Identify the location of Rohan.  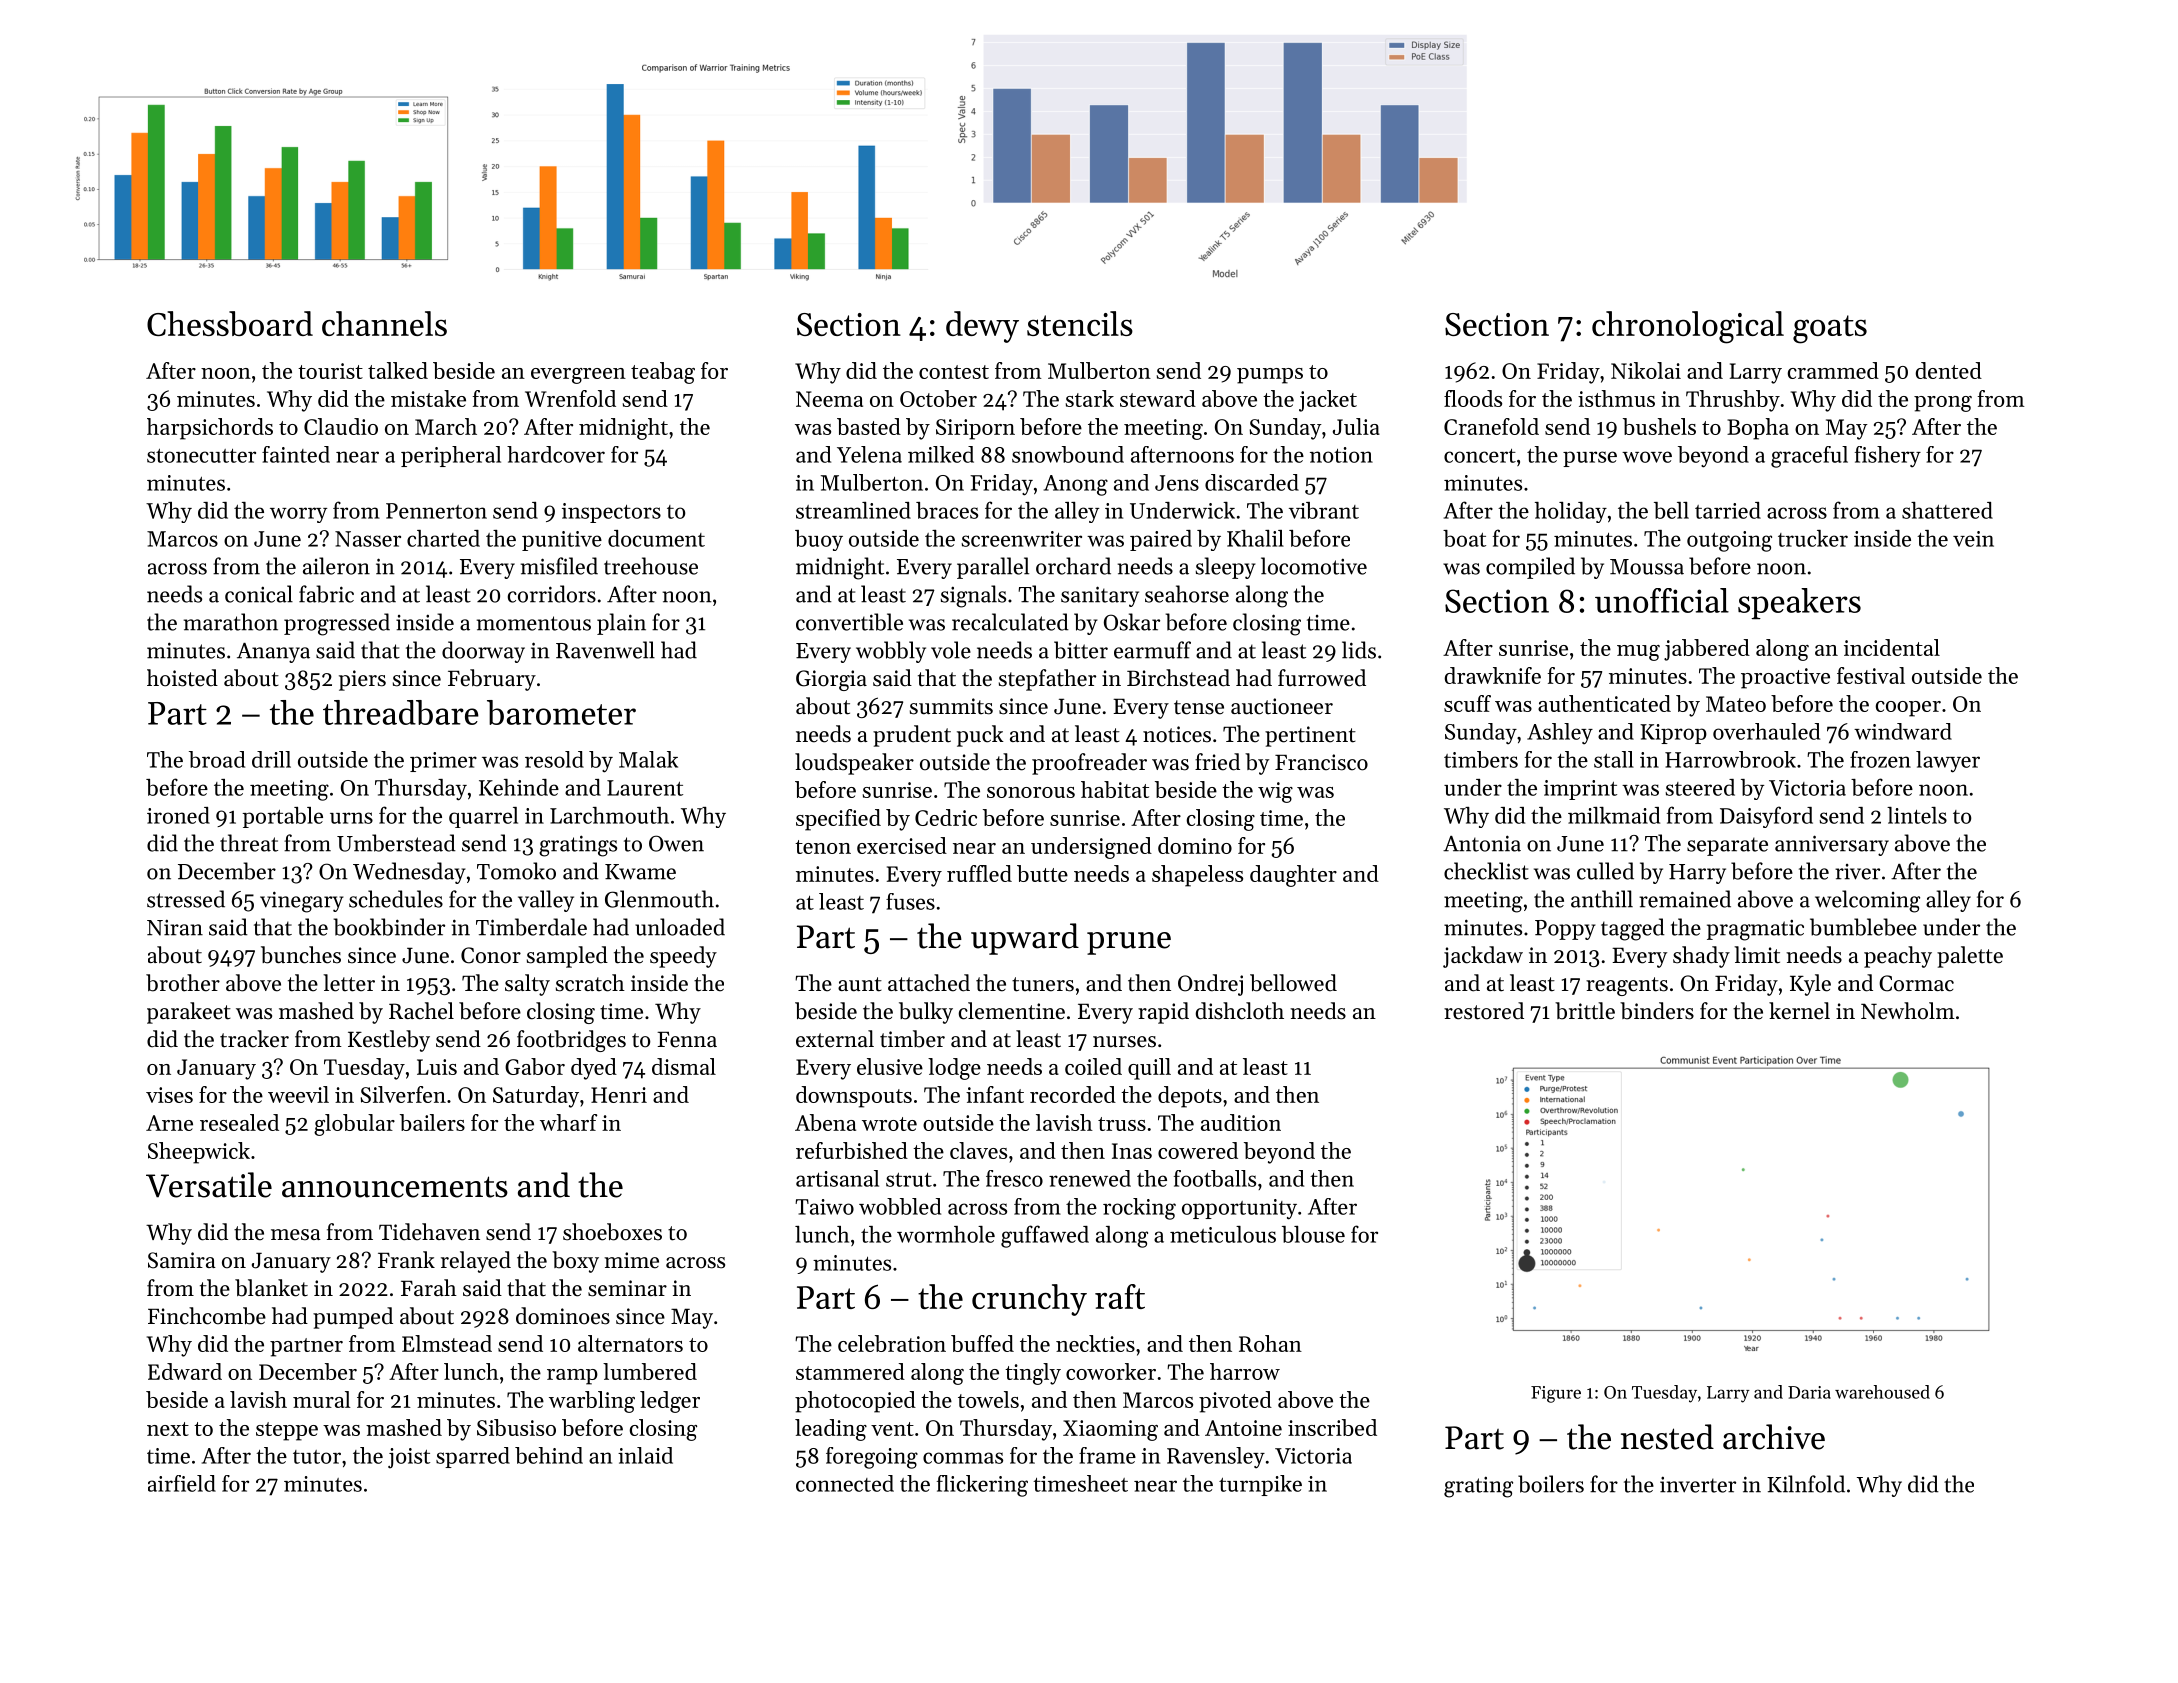
(1270, 1343).
